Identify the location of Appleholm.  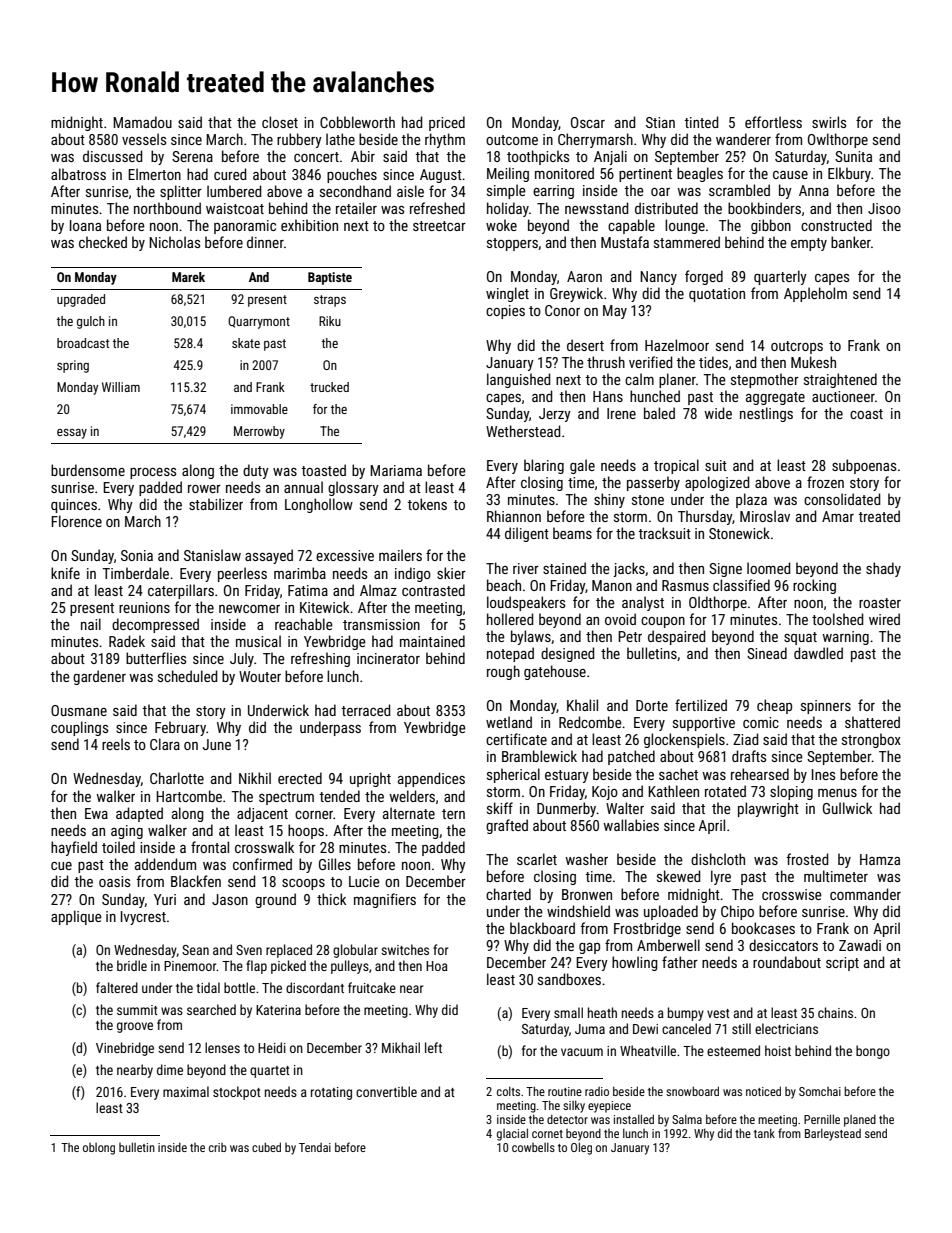
(815, 294).
